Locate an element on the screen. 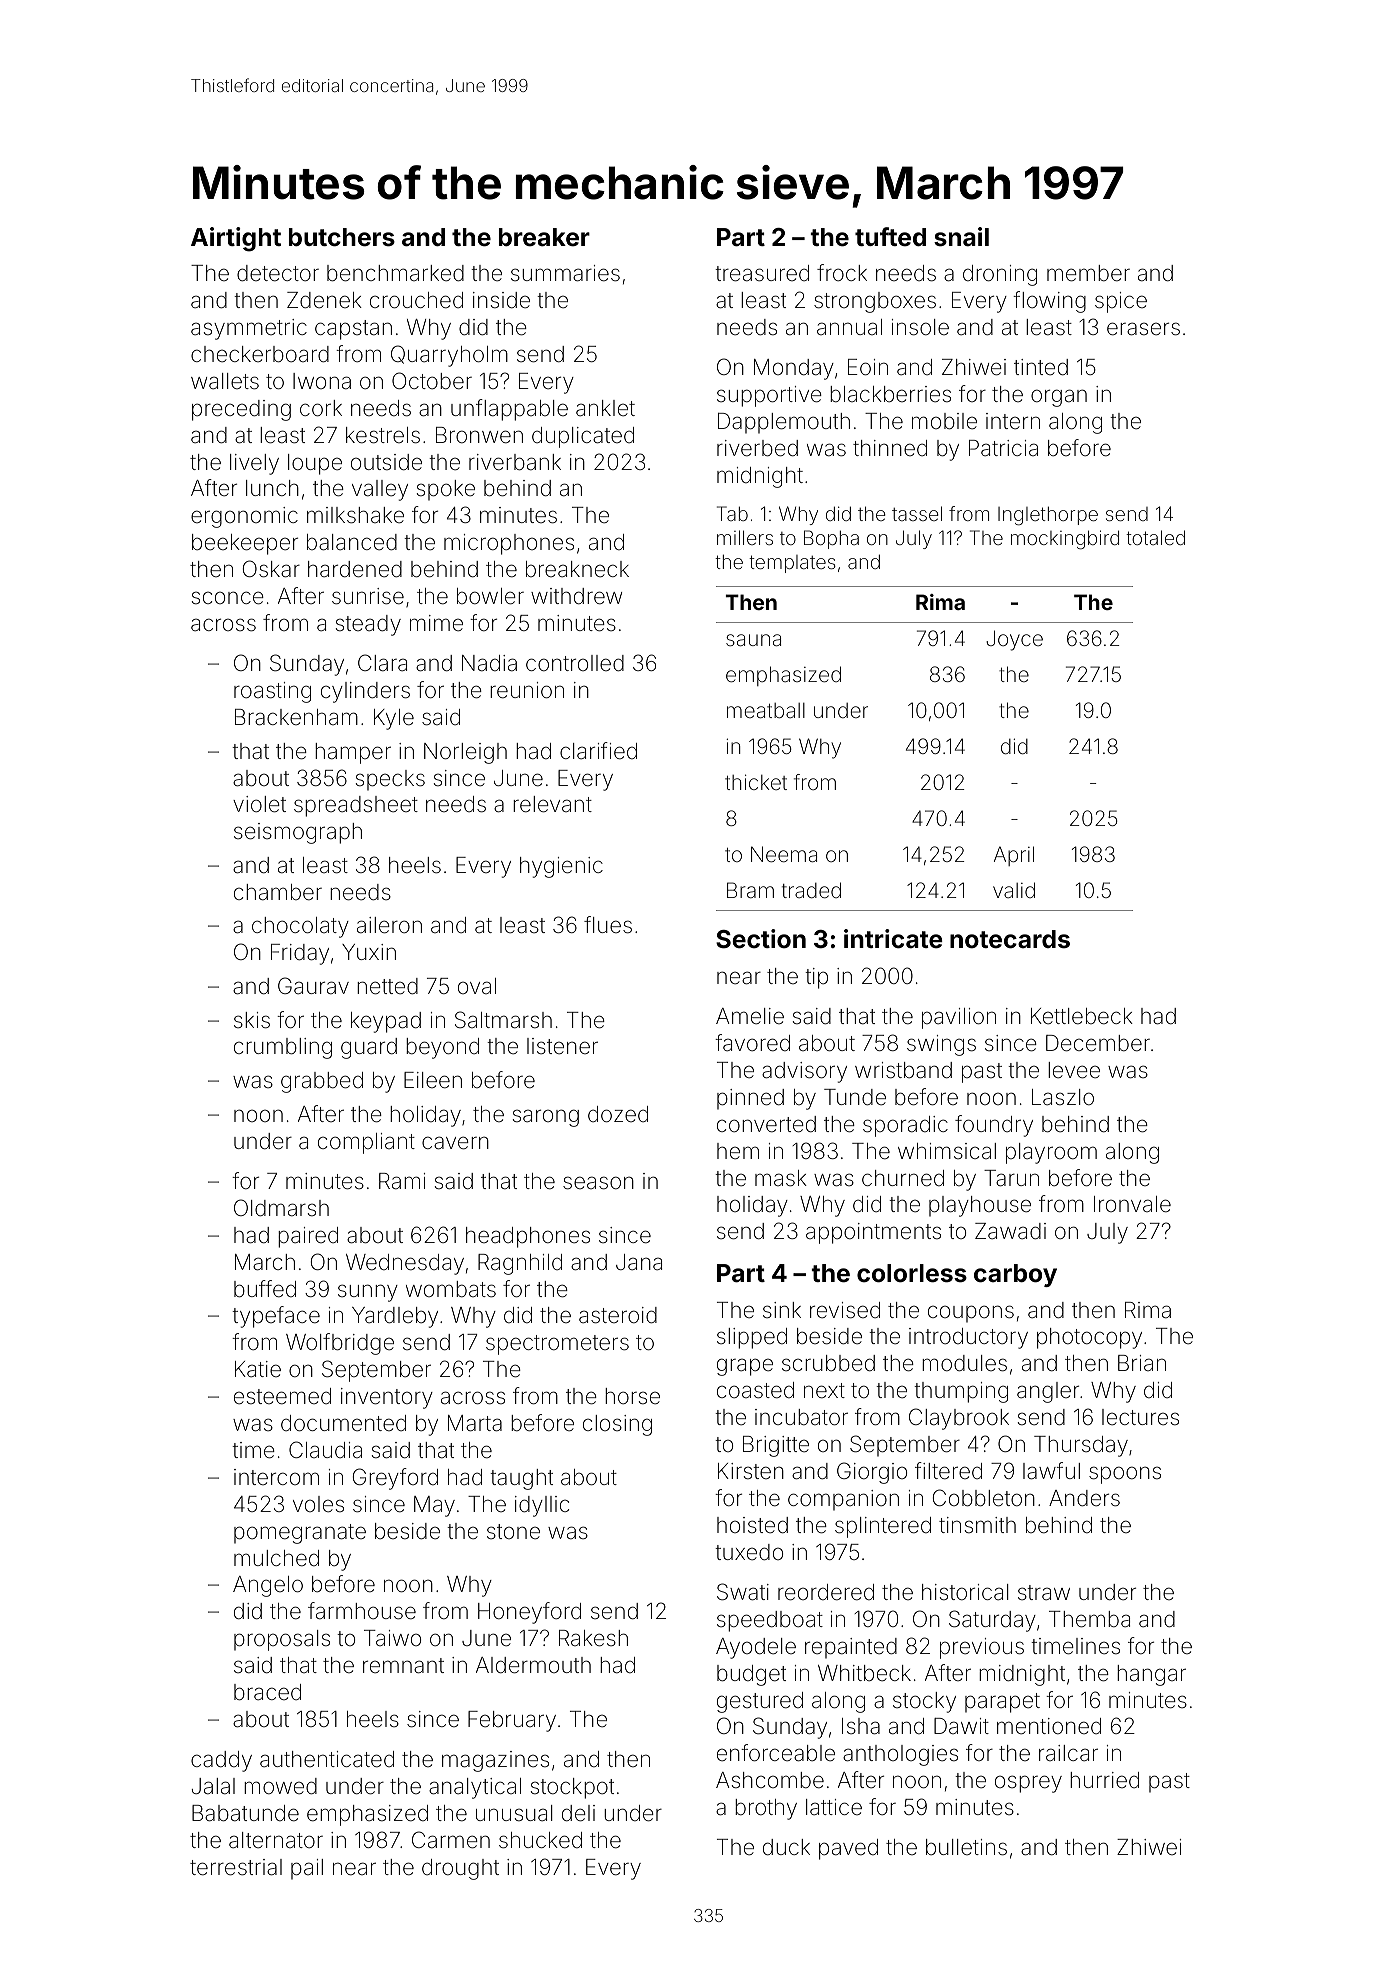 The height and width of the screenshot is (1969, 1386). Airtight is located at coordinates (236, 239).
